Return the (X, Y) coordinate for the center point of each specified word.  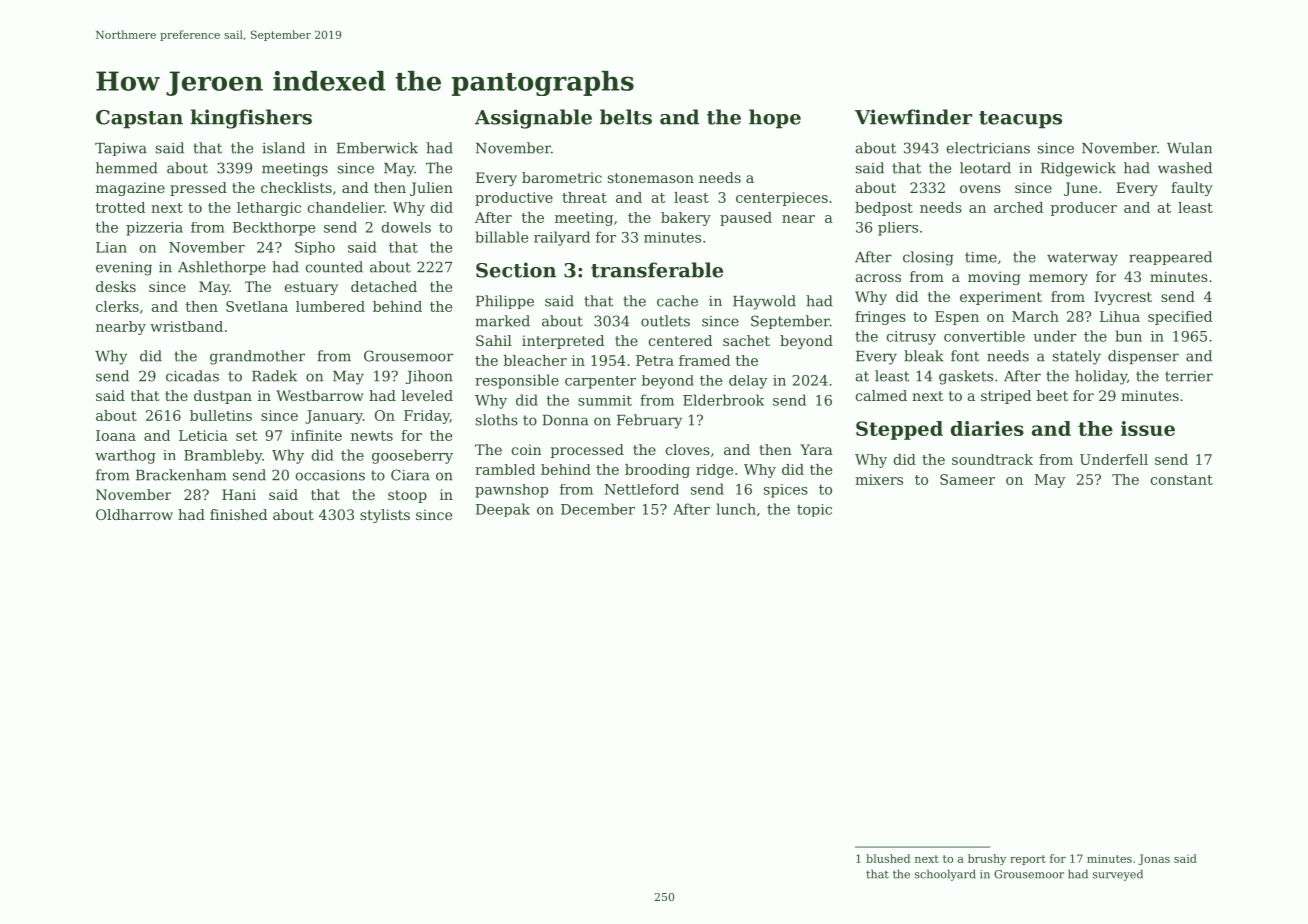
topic (814, 510)
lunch (736, 509)
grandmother (257, 357)
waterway (1082, 259)
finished (238, 514)
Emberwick (377, 148)
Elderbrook (723, 400)
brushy (987, 859)
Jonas (1154, 859)
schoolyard (945, 875)
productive (514, 199)
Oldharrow (134, 514)
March (1035, 316)
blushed (888, 858)
